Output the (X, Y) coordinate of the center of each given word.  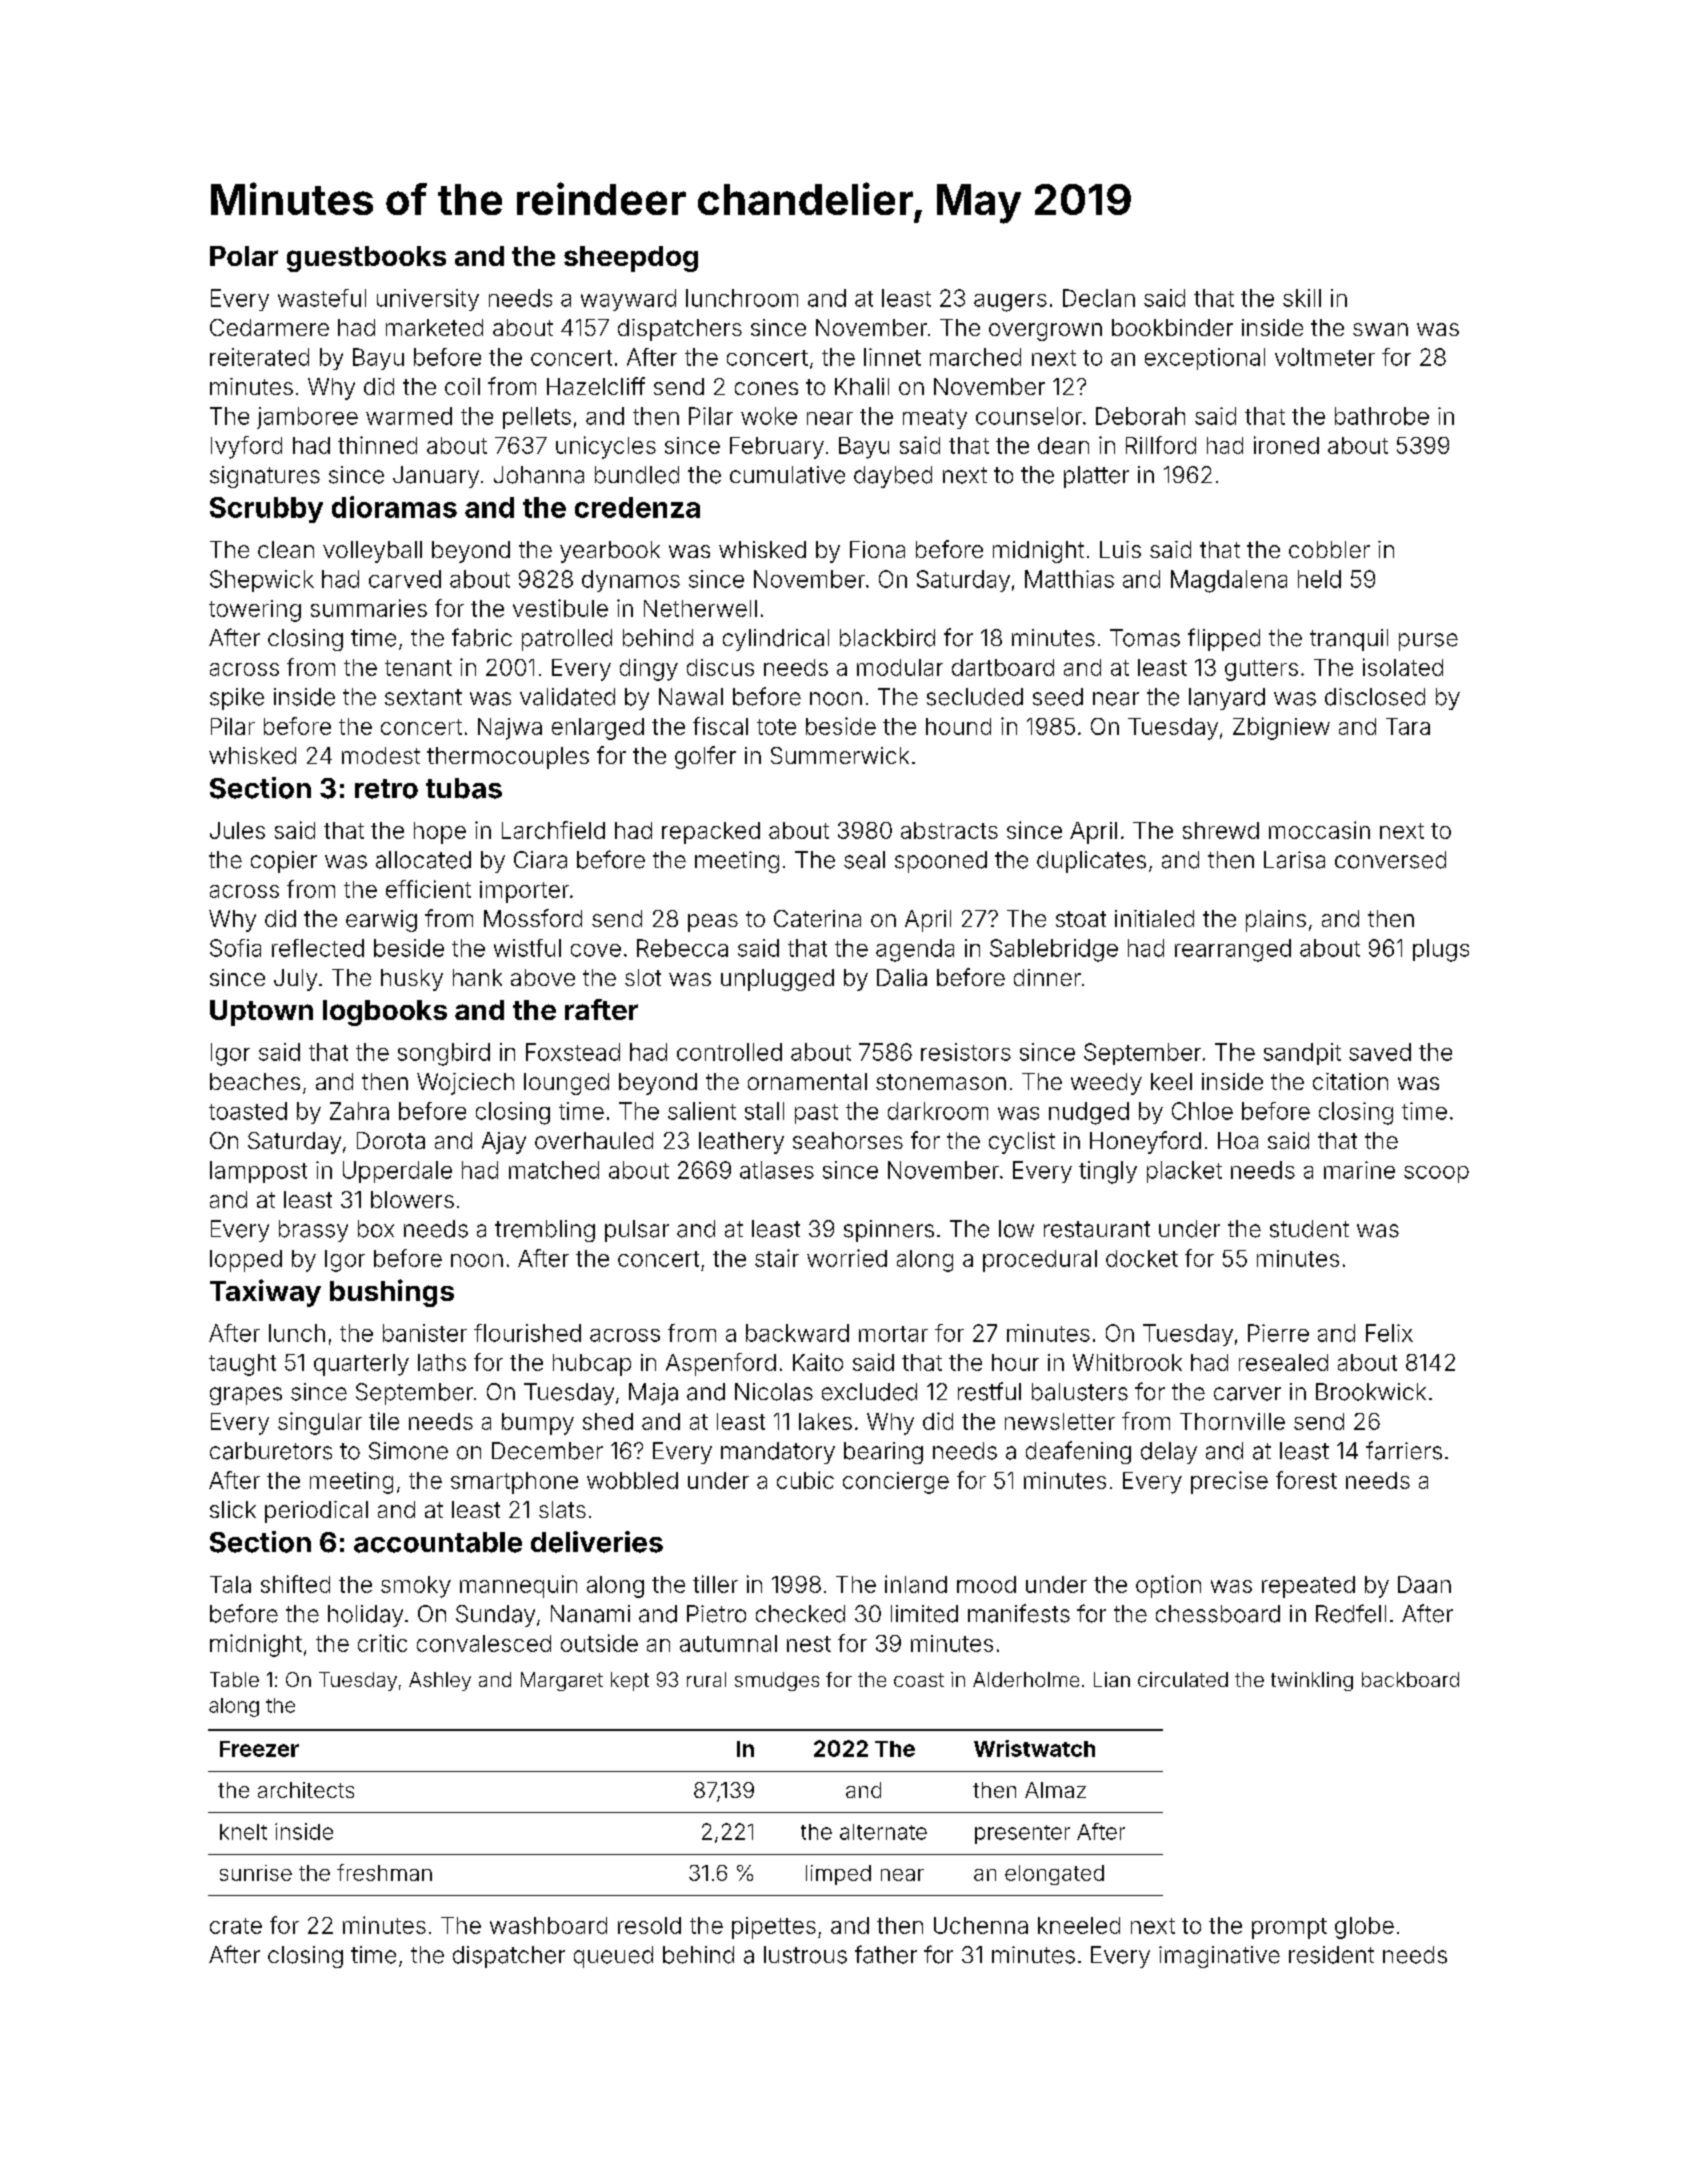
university (428, 300)
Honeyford (1145, 1142)
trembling (545, 1231)
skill (1302, 298)
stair (777, 1258)
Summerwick (840, 755)
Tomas (1145, 638)
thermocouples (508, 758)
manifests (1019, 1613)
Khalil (862, 386)
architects (306, 1790)
